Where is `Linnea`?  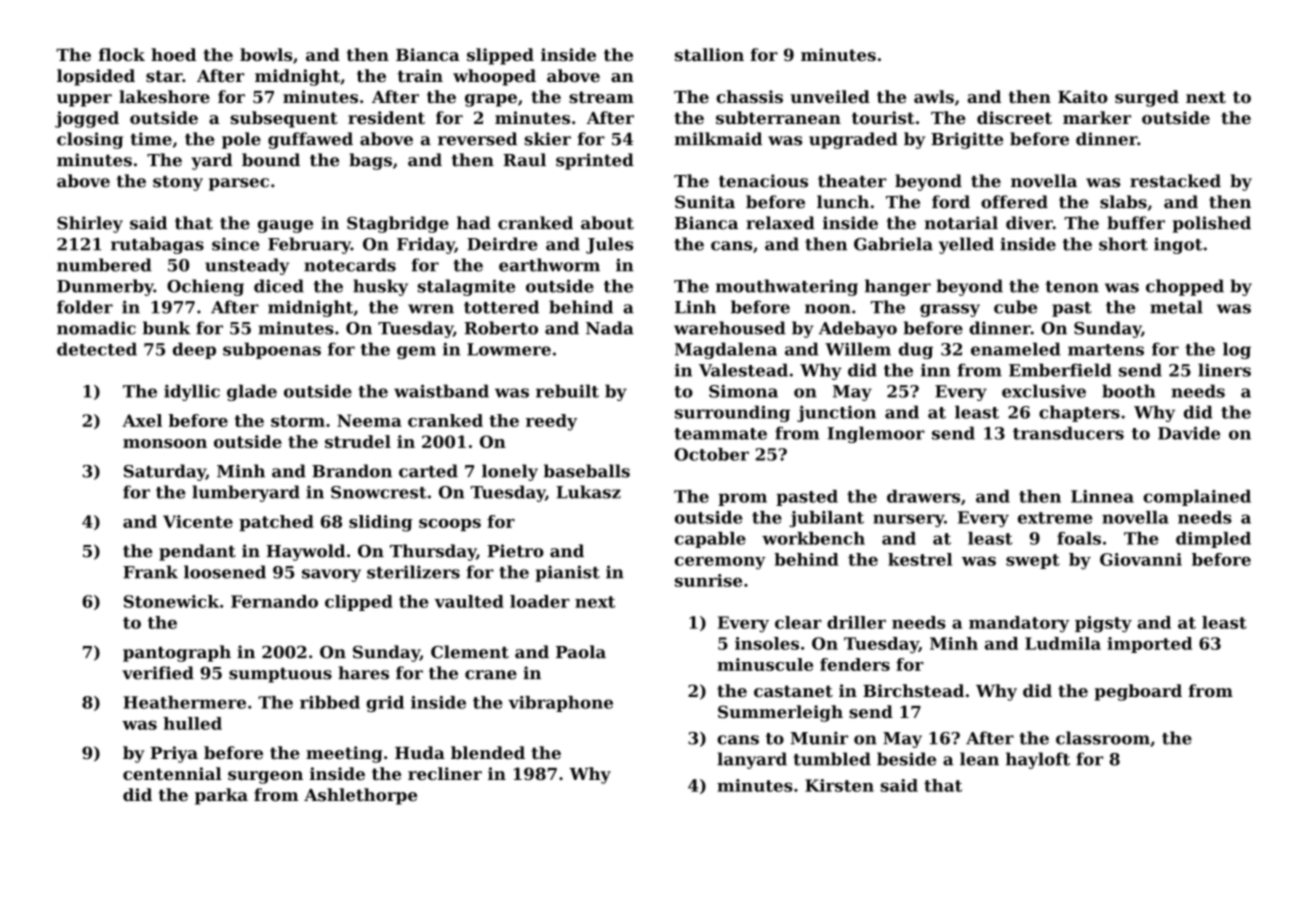
Linnea is located at coordinates (1102, 496).
